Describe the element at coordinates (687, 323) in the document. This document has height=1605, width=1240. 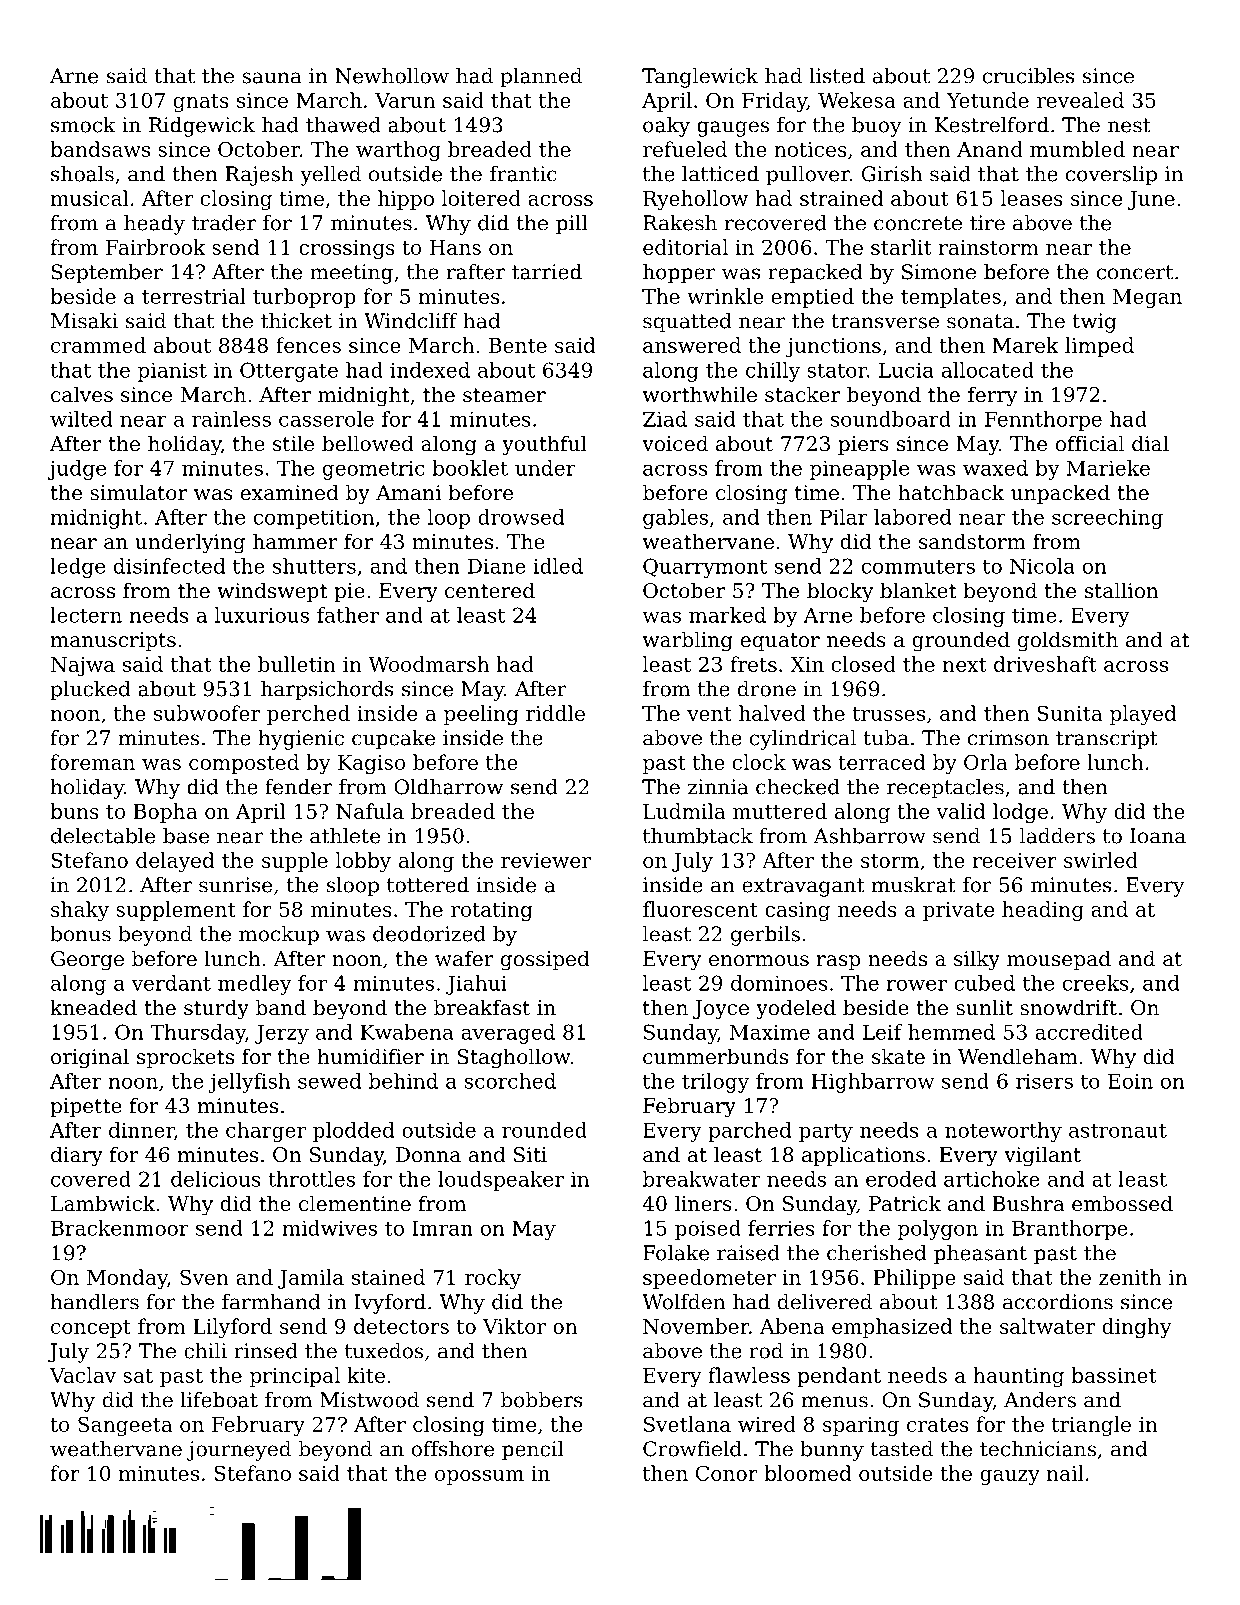
I see `squatted` at that location.
